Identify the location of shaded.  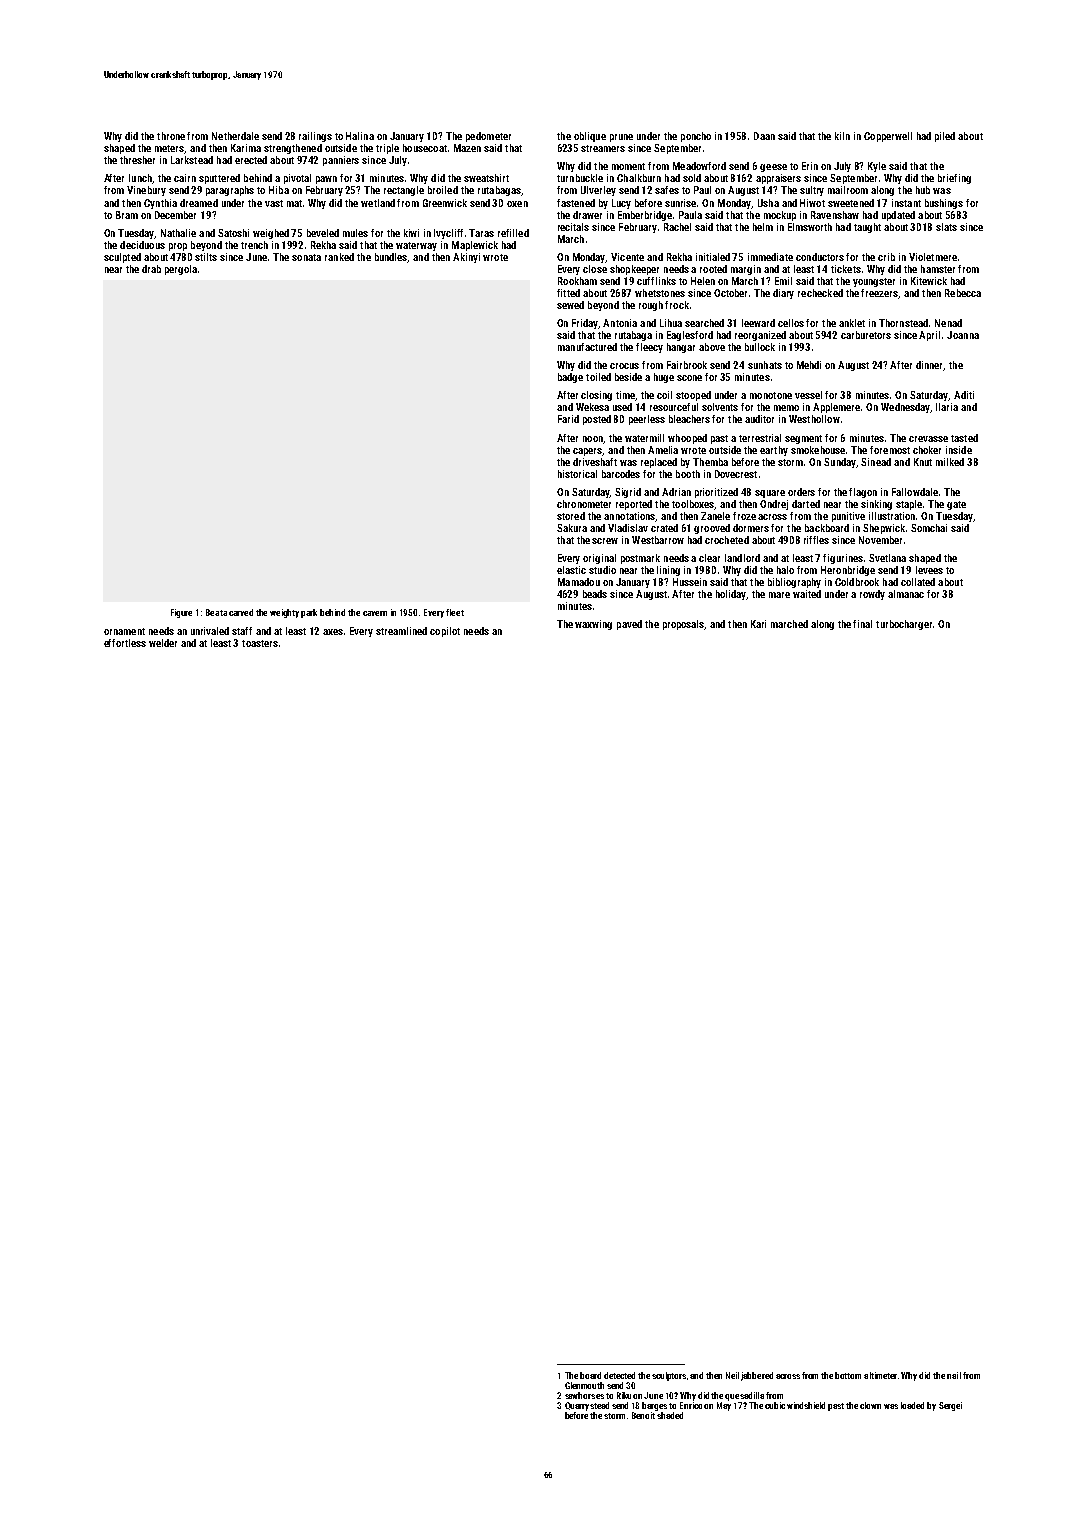
(670, 1415).
